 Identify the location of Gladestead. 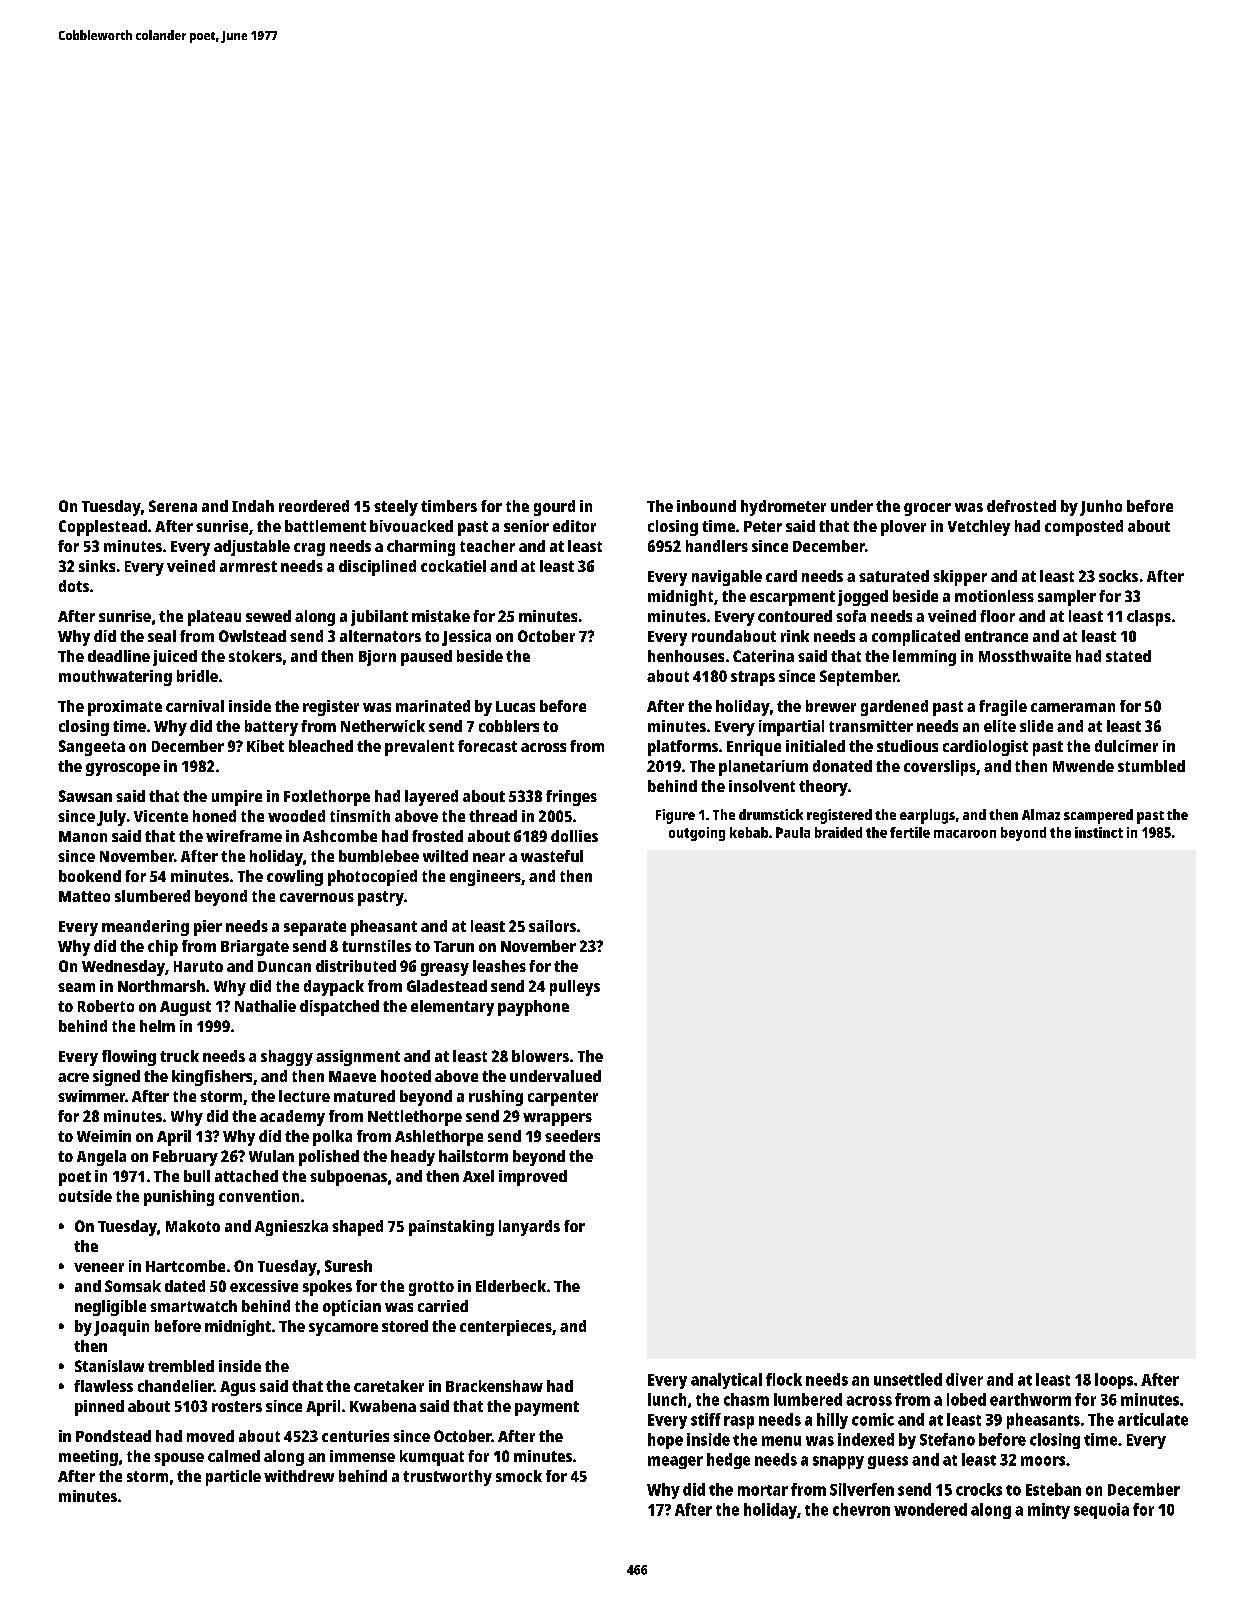
(447, 986).
